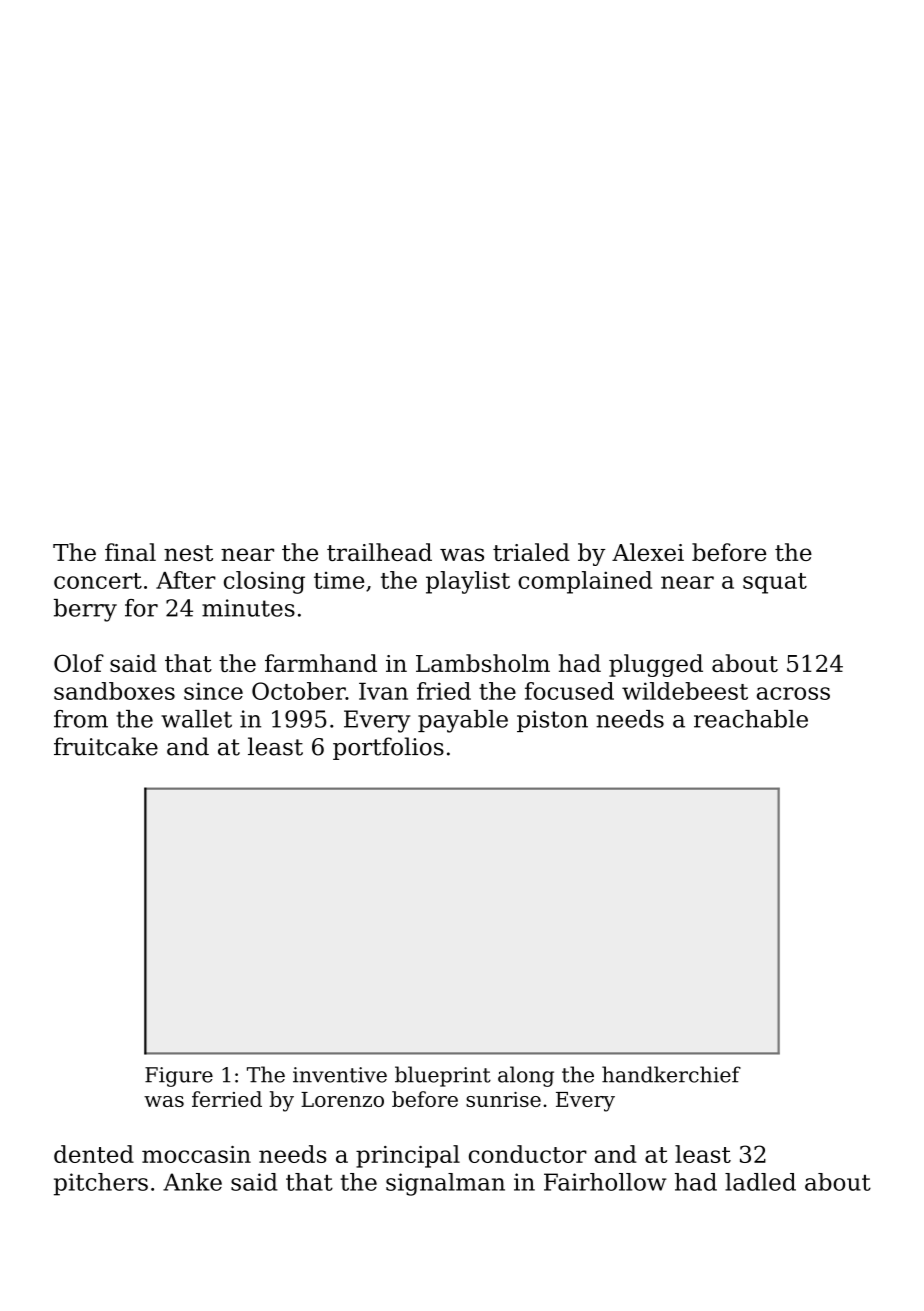  Describe the element at coordinates (388, 748) in the document. I see `portfolios` at that location.
